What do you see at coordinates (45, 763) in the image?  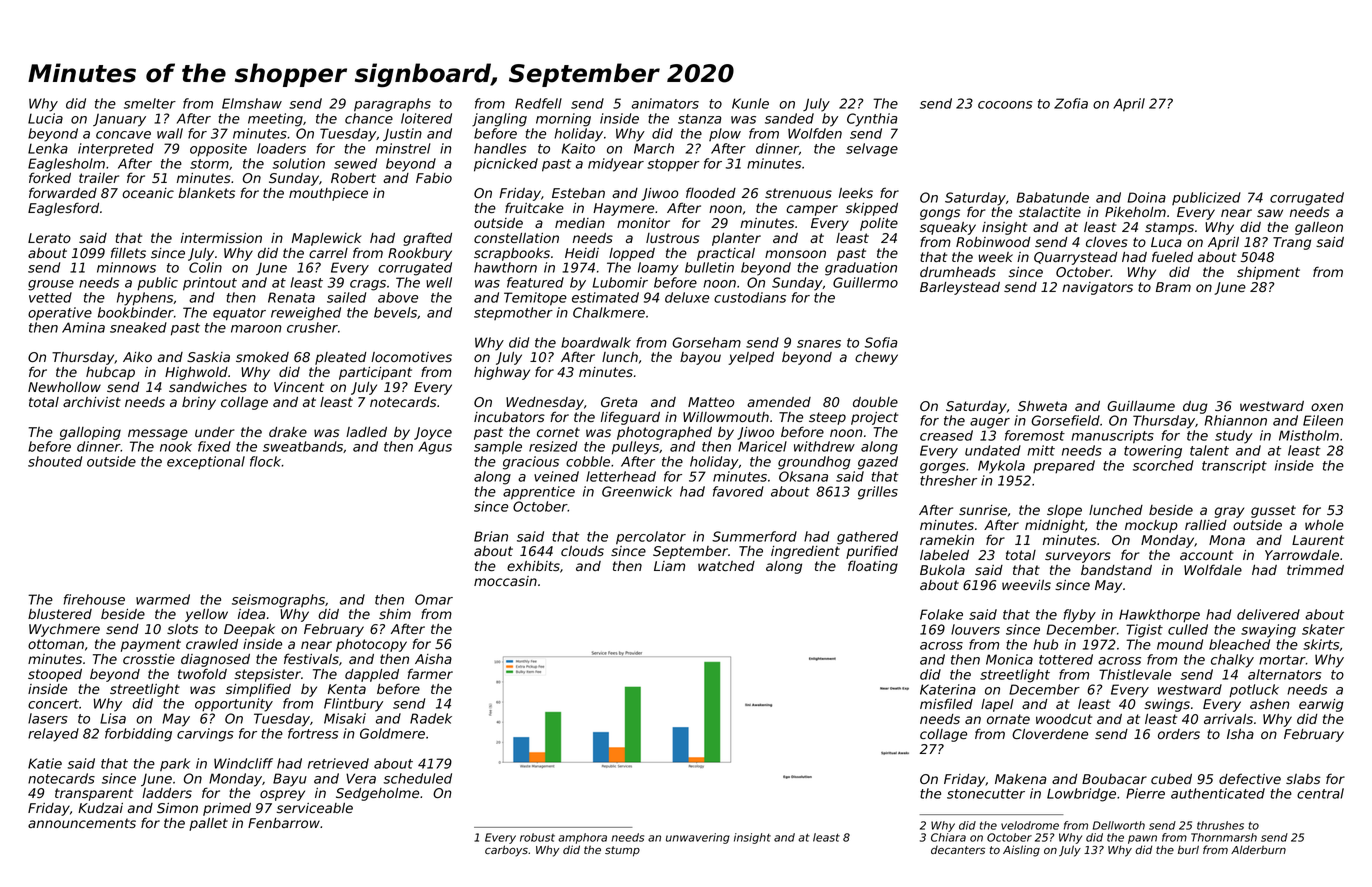 I see `Katie` at bounding box center [45, 763].
